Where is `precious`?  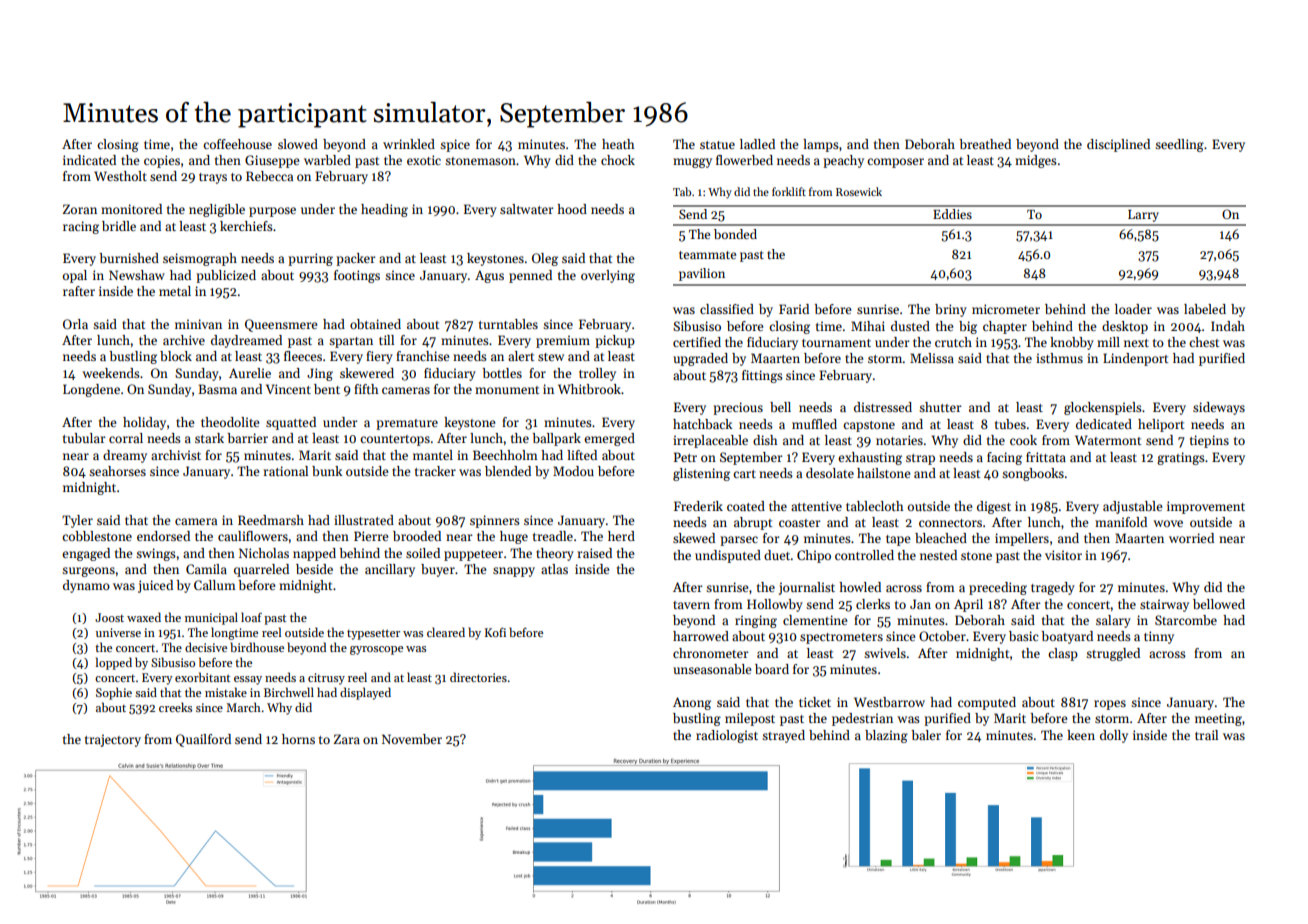 precious is located at coordinates (738, 408).
